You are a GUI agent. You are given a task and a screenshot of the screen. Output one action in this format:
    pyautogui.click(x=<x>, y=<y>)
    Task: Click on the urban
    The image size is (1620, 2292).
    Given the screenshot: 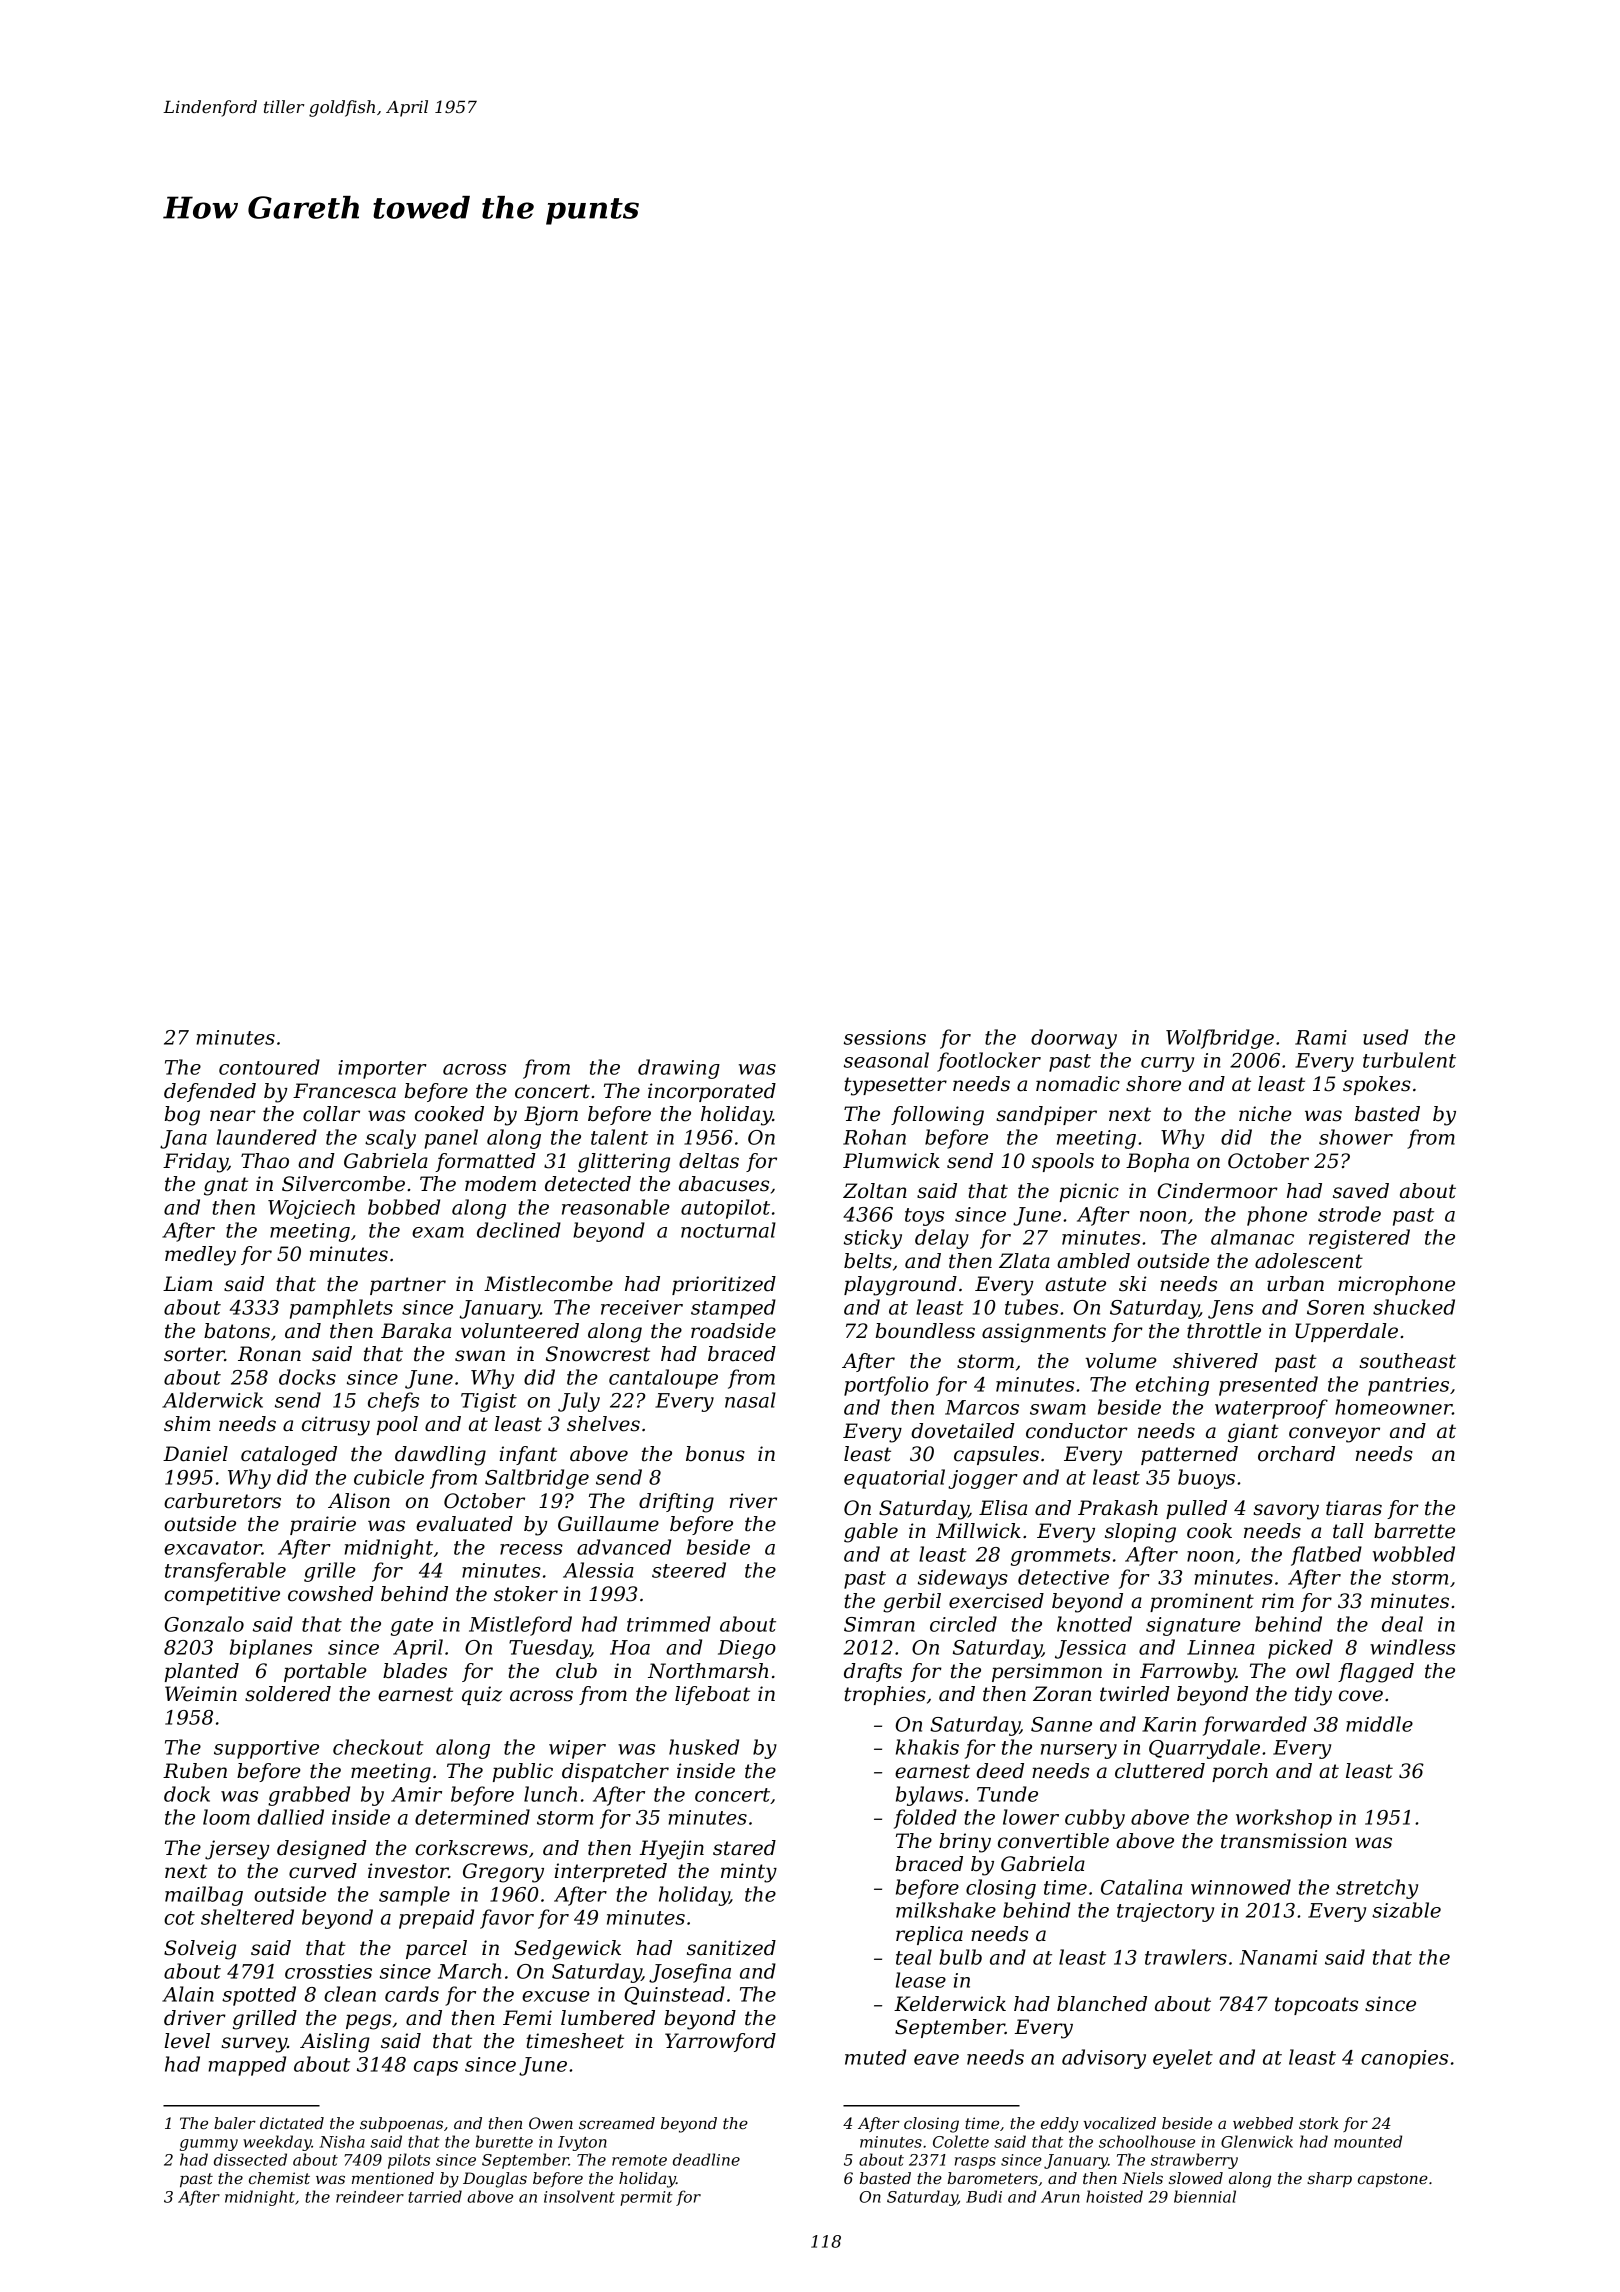 What is the action you would take?
    pyautogui.click(x=1295, y=1284)
